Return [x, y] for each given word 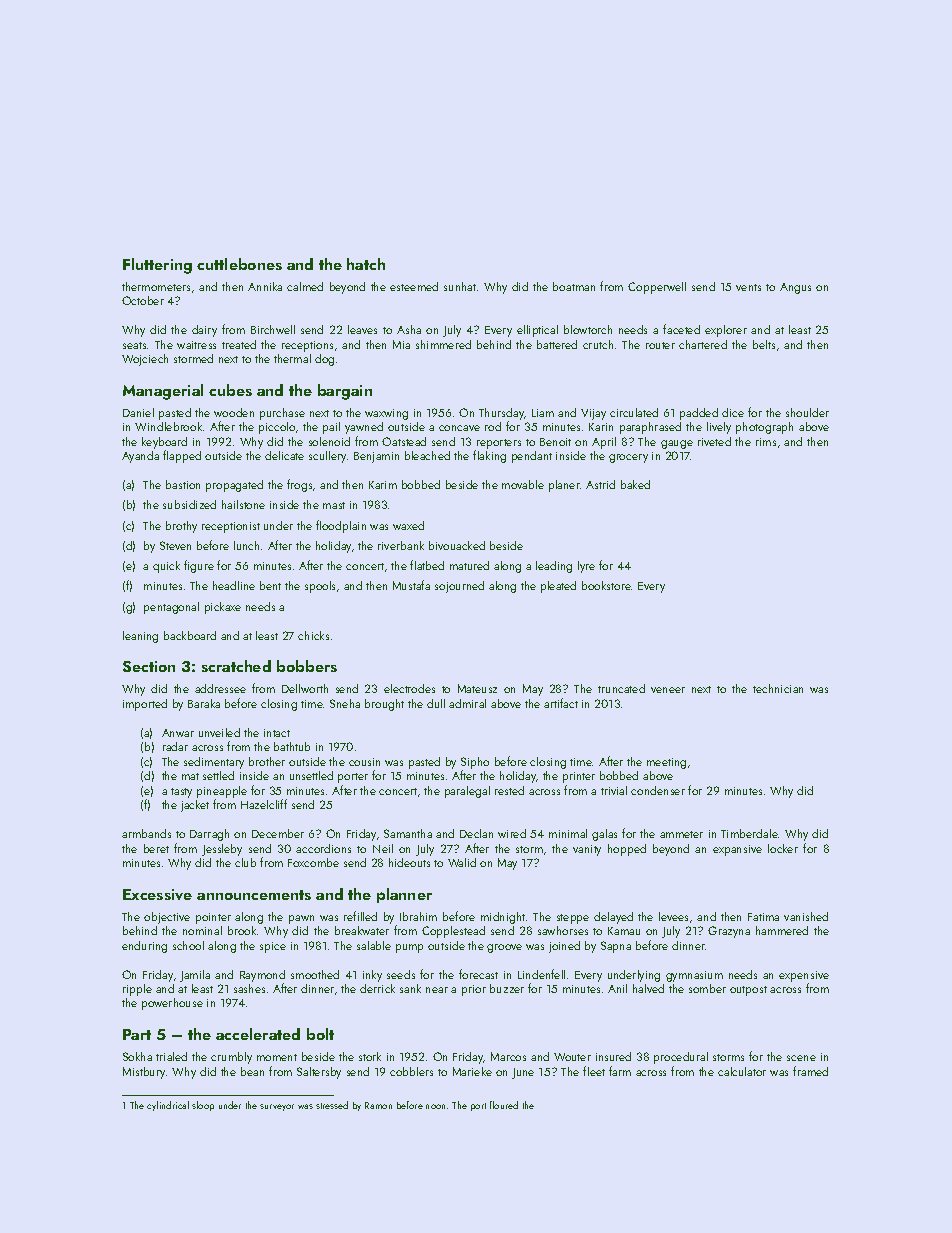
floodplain [341, 526]
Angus [795, 288]
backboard [190, 635]
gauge [677, 444]
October [143, 300]
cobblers [411, 1071]
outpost [748, 991]
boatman [574, 286]
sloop [203, 1106]
